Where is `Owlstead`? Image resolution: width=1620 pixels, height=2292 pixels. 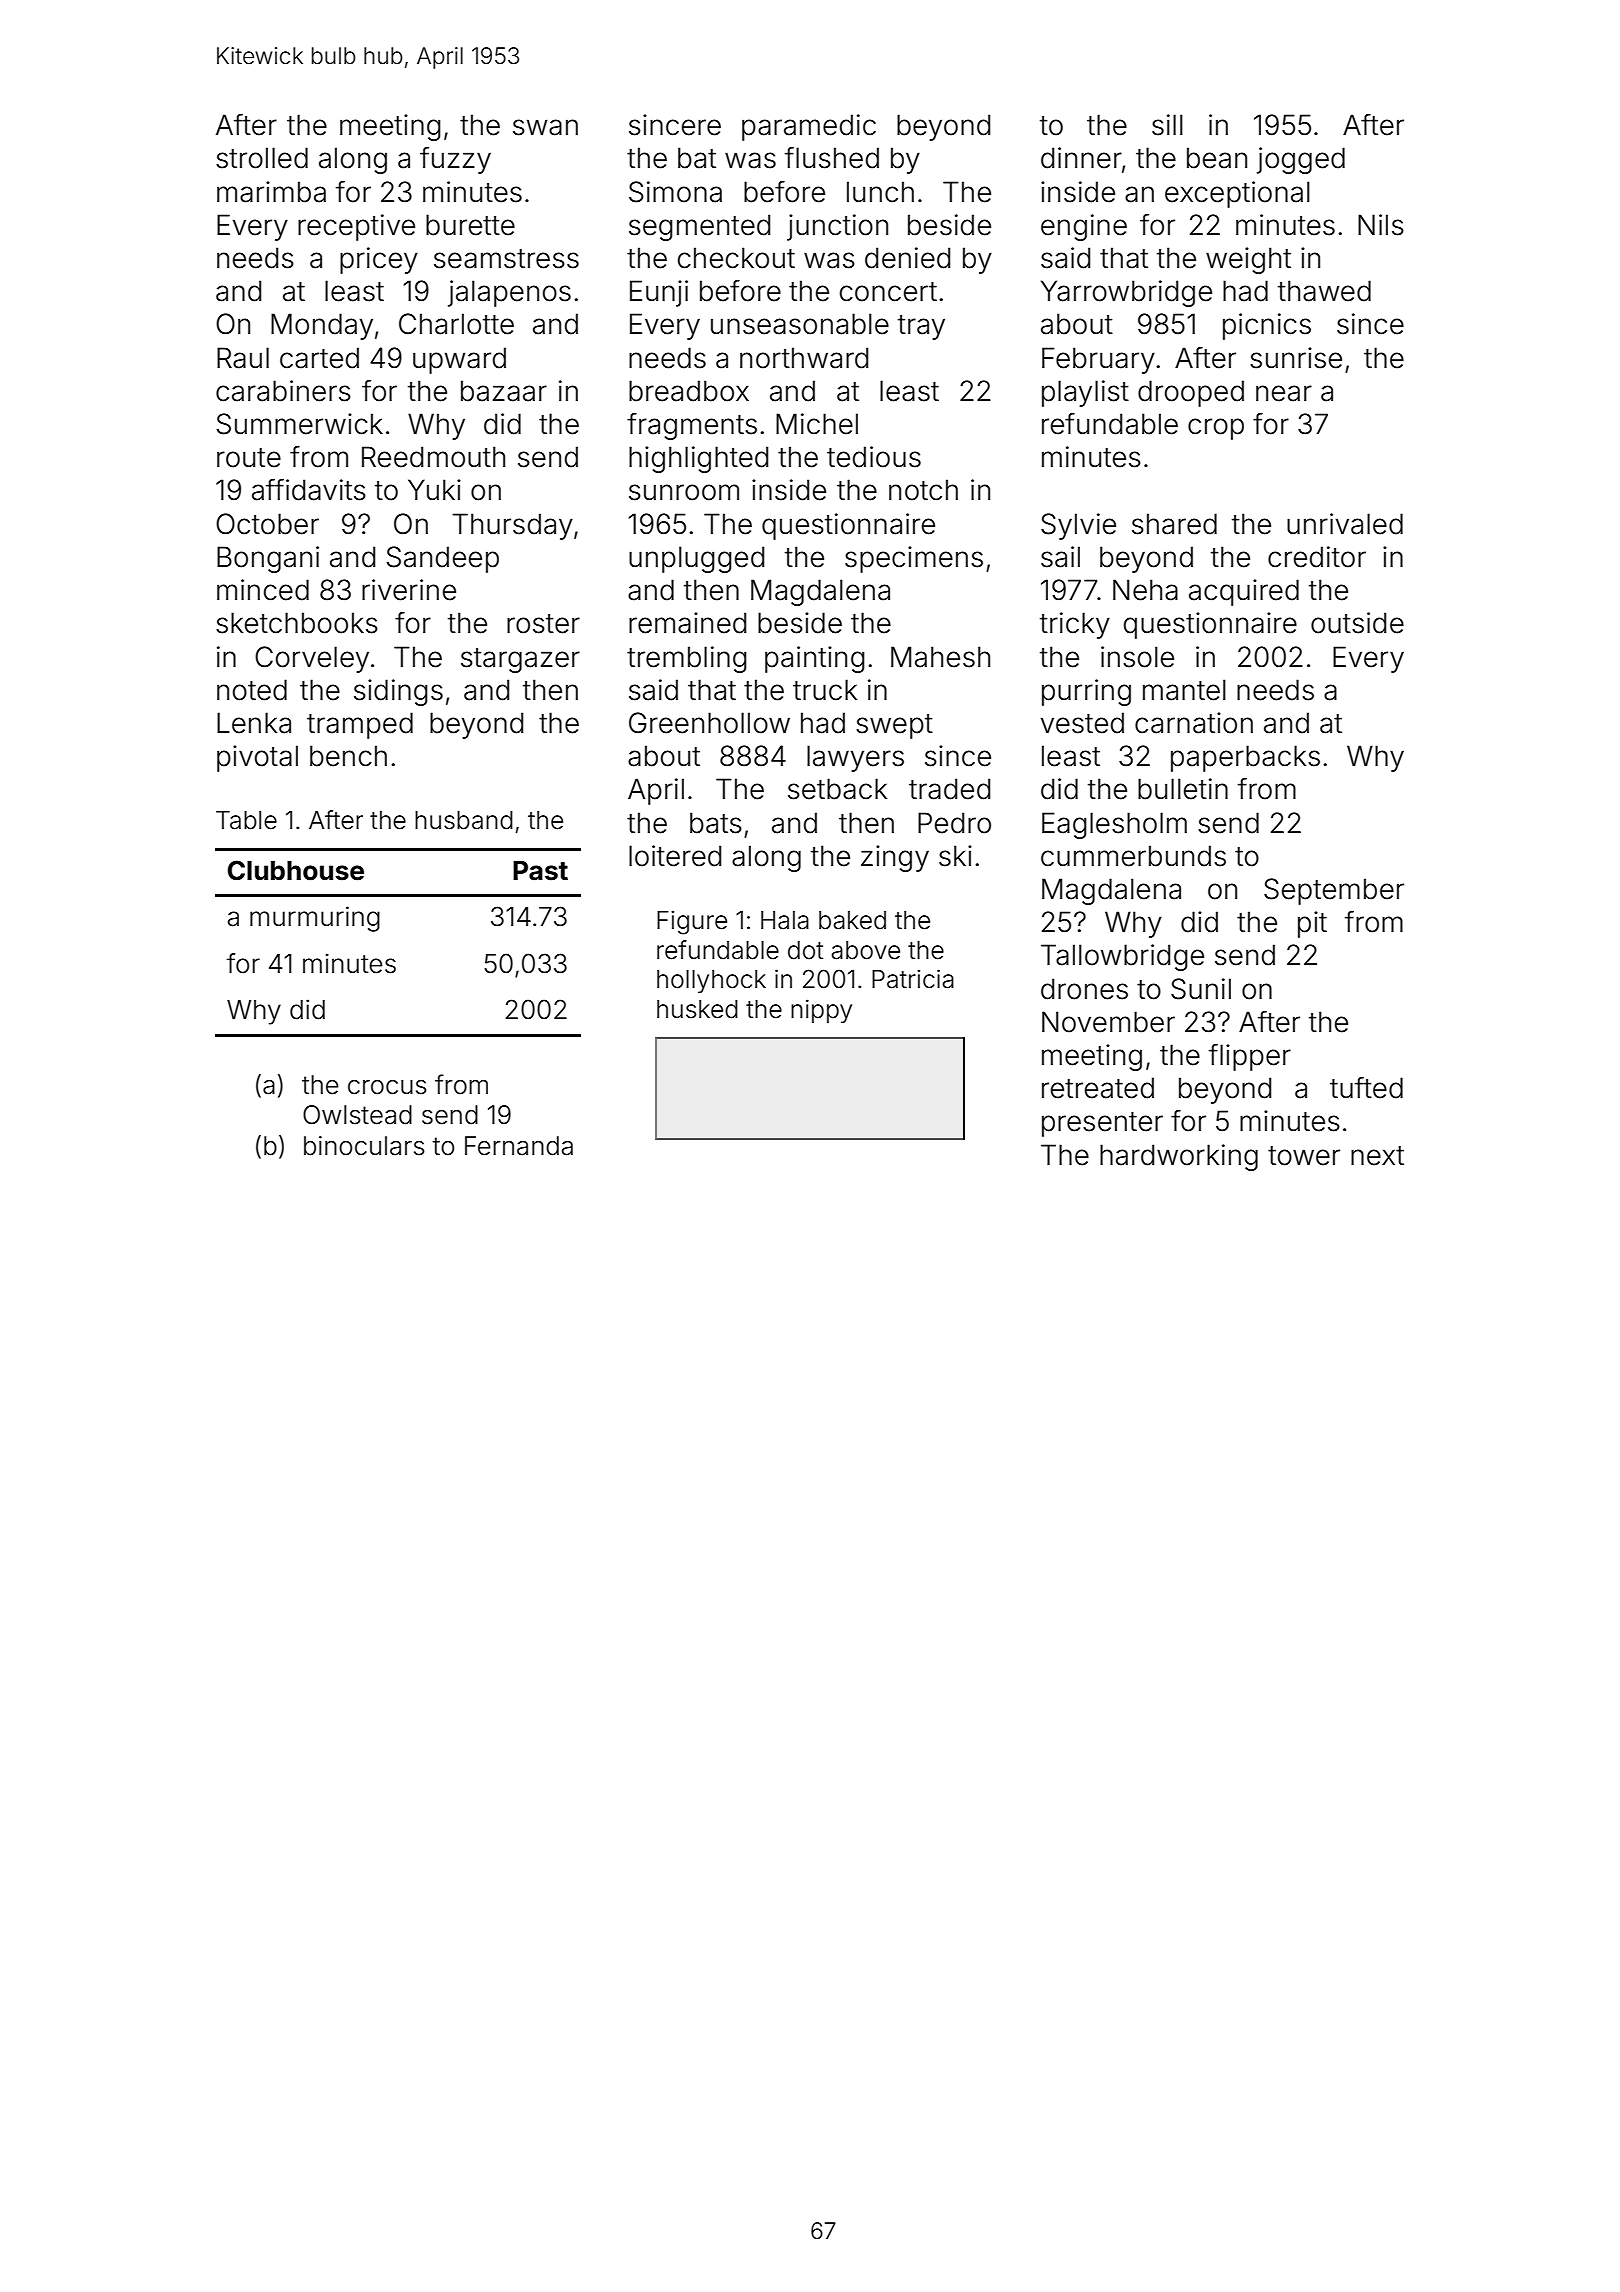 Owlstead is located at coordinates (357, 1115).
